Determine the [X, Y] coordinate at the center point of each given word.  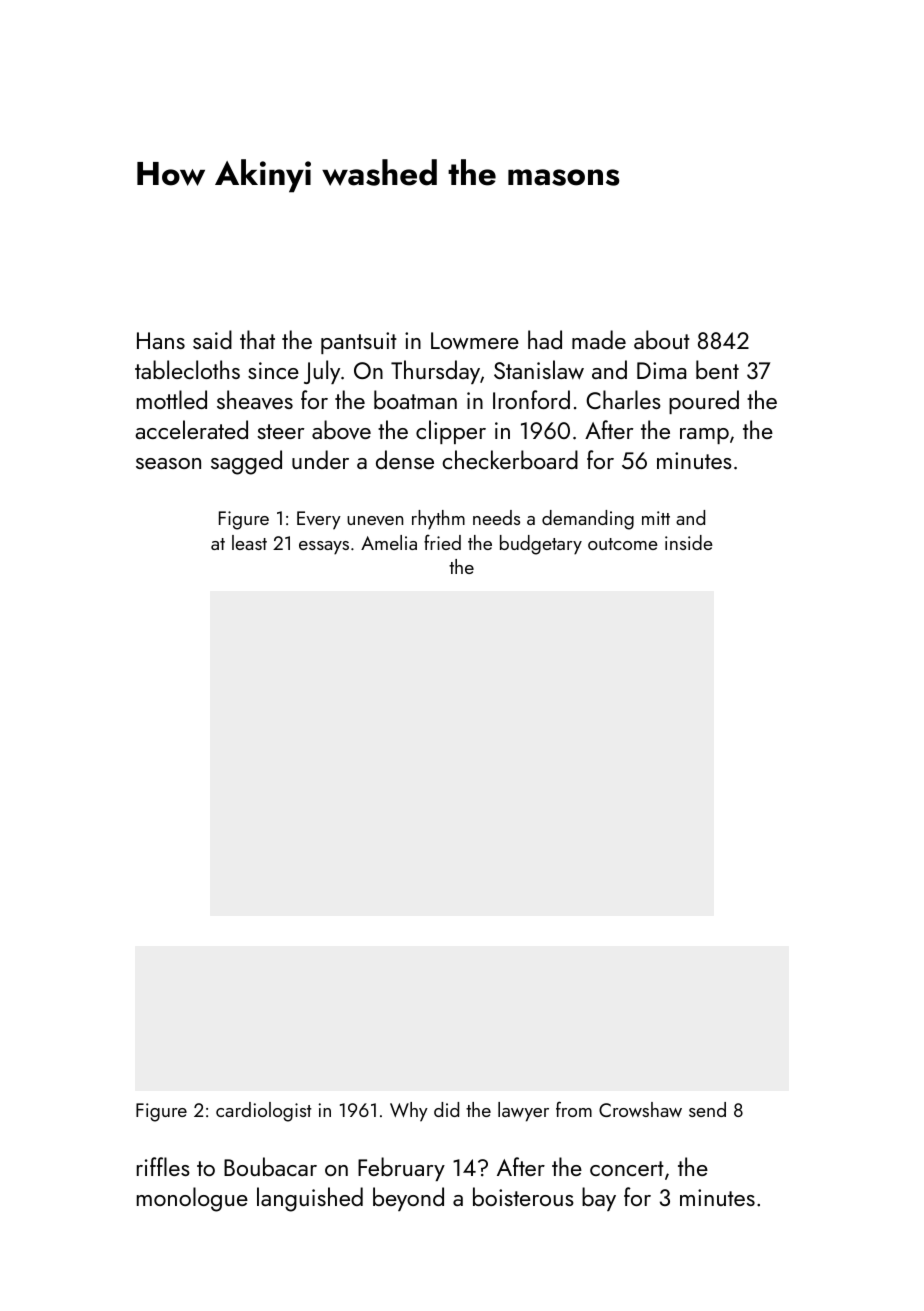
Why [409, 1112]
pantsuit [359, 343]
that [257, 339]
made [599, 339]
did [446, 1109]
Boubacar [270, 1166]
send [707, 1109]
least [249, 542]
